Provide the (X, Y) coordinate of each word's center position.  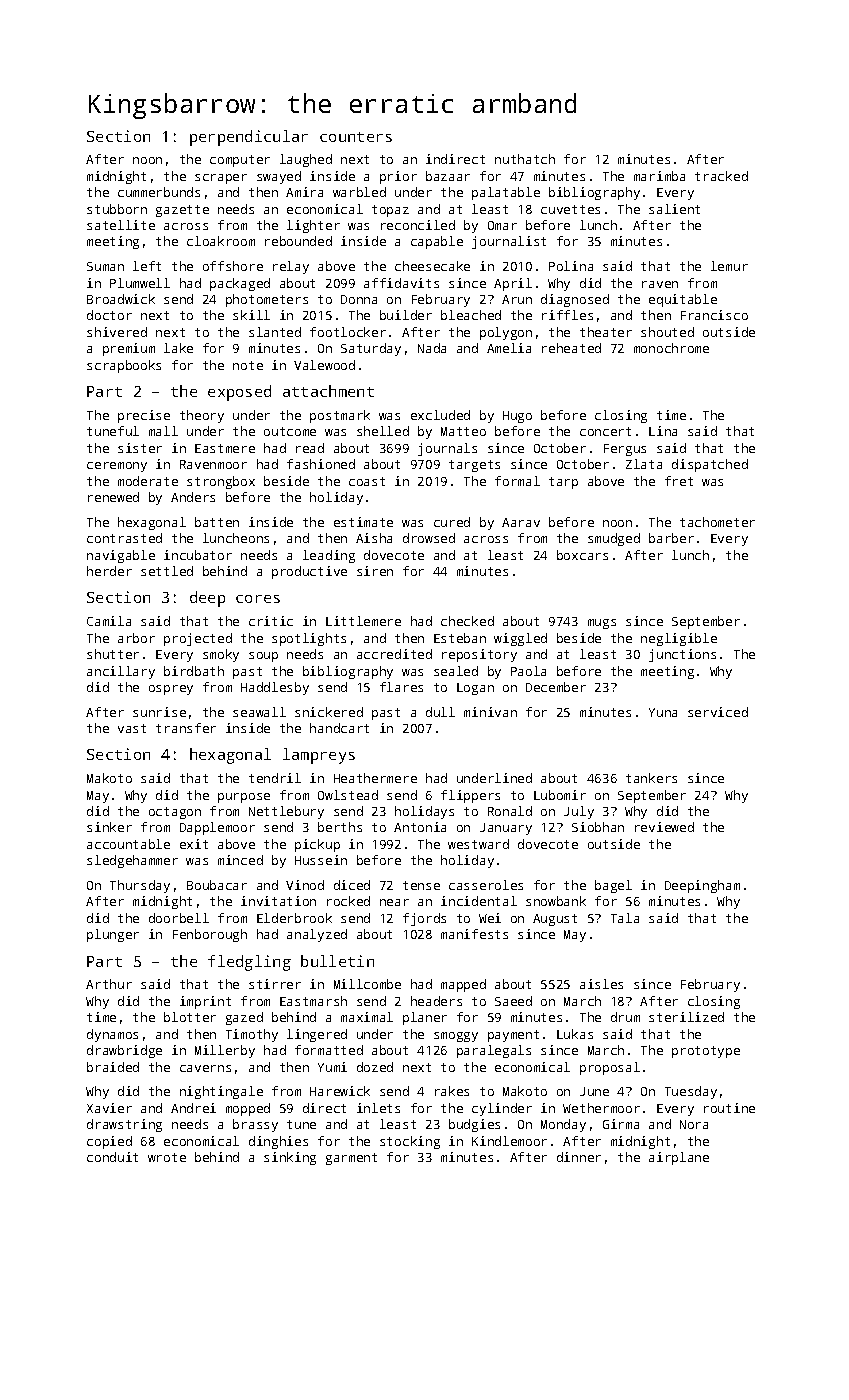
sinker (109, 827)
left (147, 266)
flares (401, 687)
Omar (502, 225)
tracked (721, 176)
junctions (682, 655)
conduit (112, 1157)
